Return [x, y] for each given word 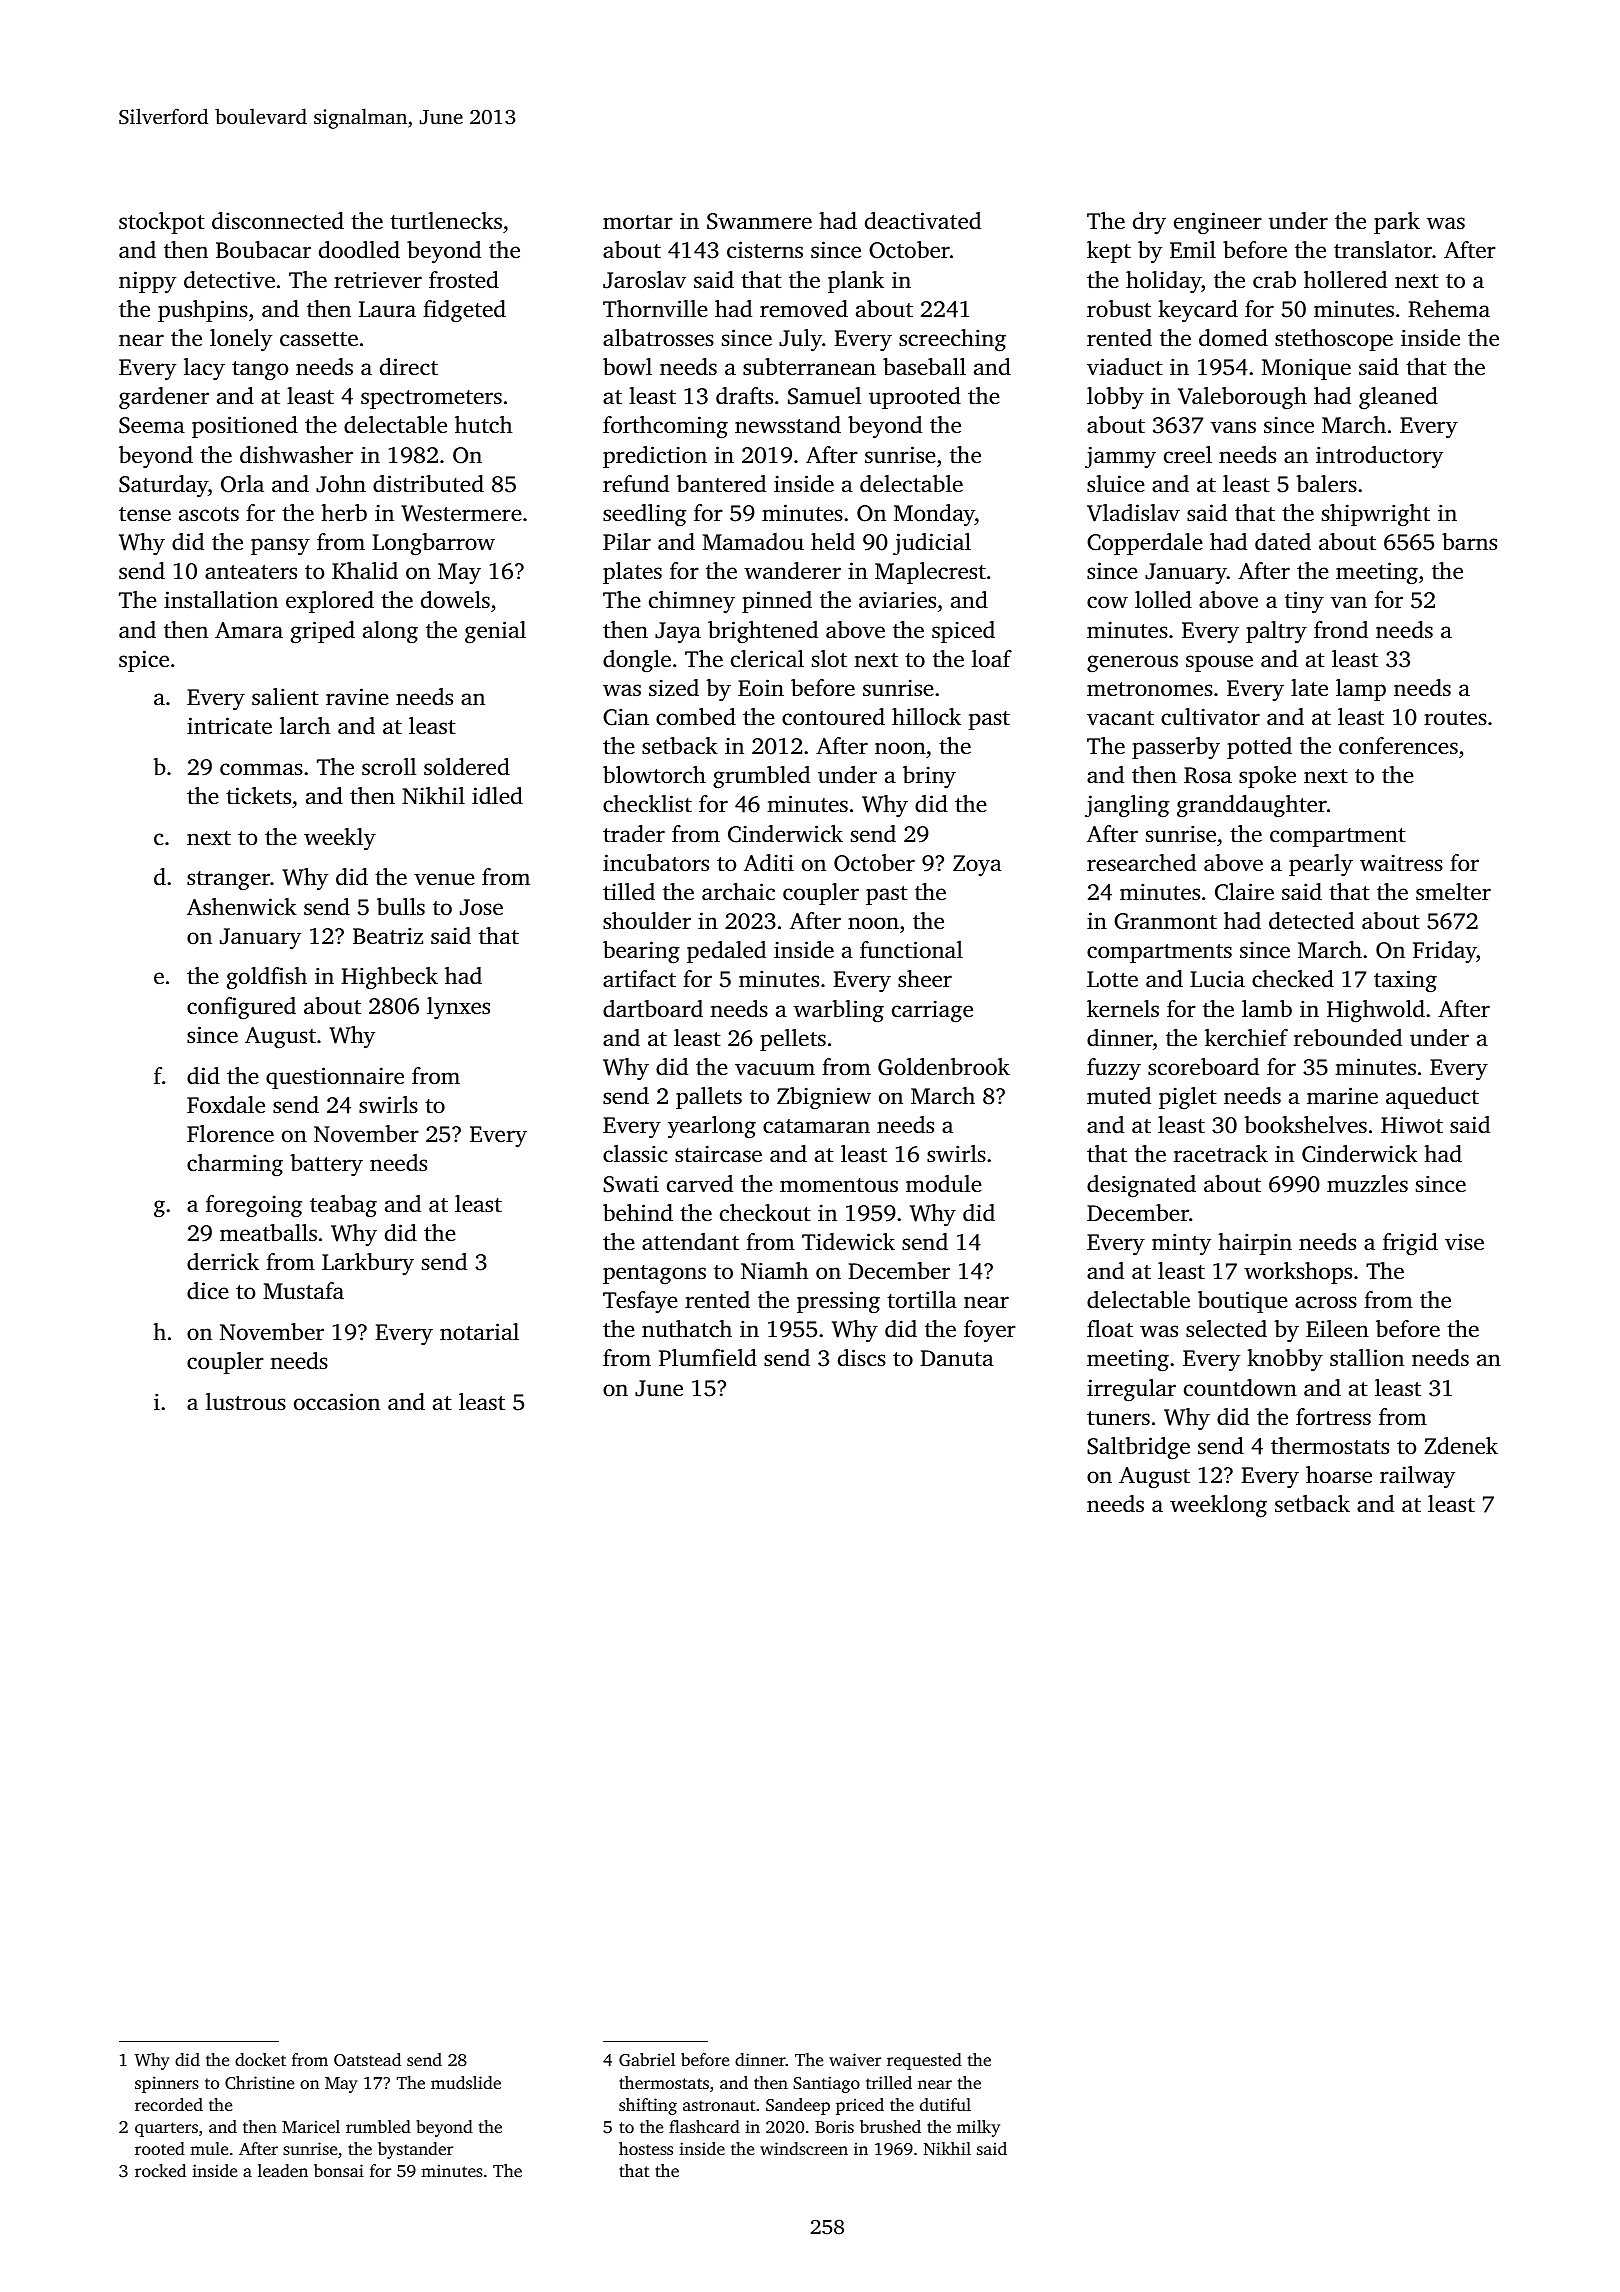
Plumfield [708, 1357]
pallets [709, 1098]
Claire [1244, 892]
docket [260, 2059]
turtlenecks [446, 221]
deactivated [923, 221]
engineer [1218, 223]
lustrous [246, 1402]
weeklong [1218, 1506]
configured [241, 1008]
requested [924, 2061]
